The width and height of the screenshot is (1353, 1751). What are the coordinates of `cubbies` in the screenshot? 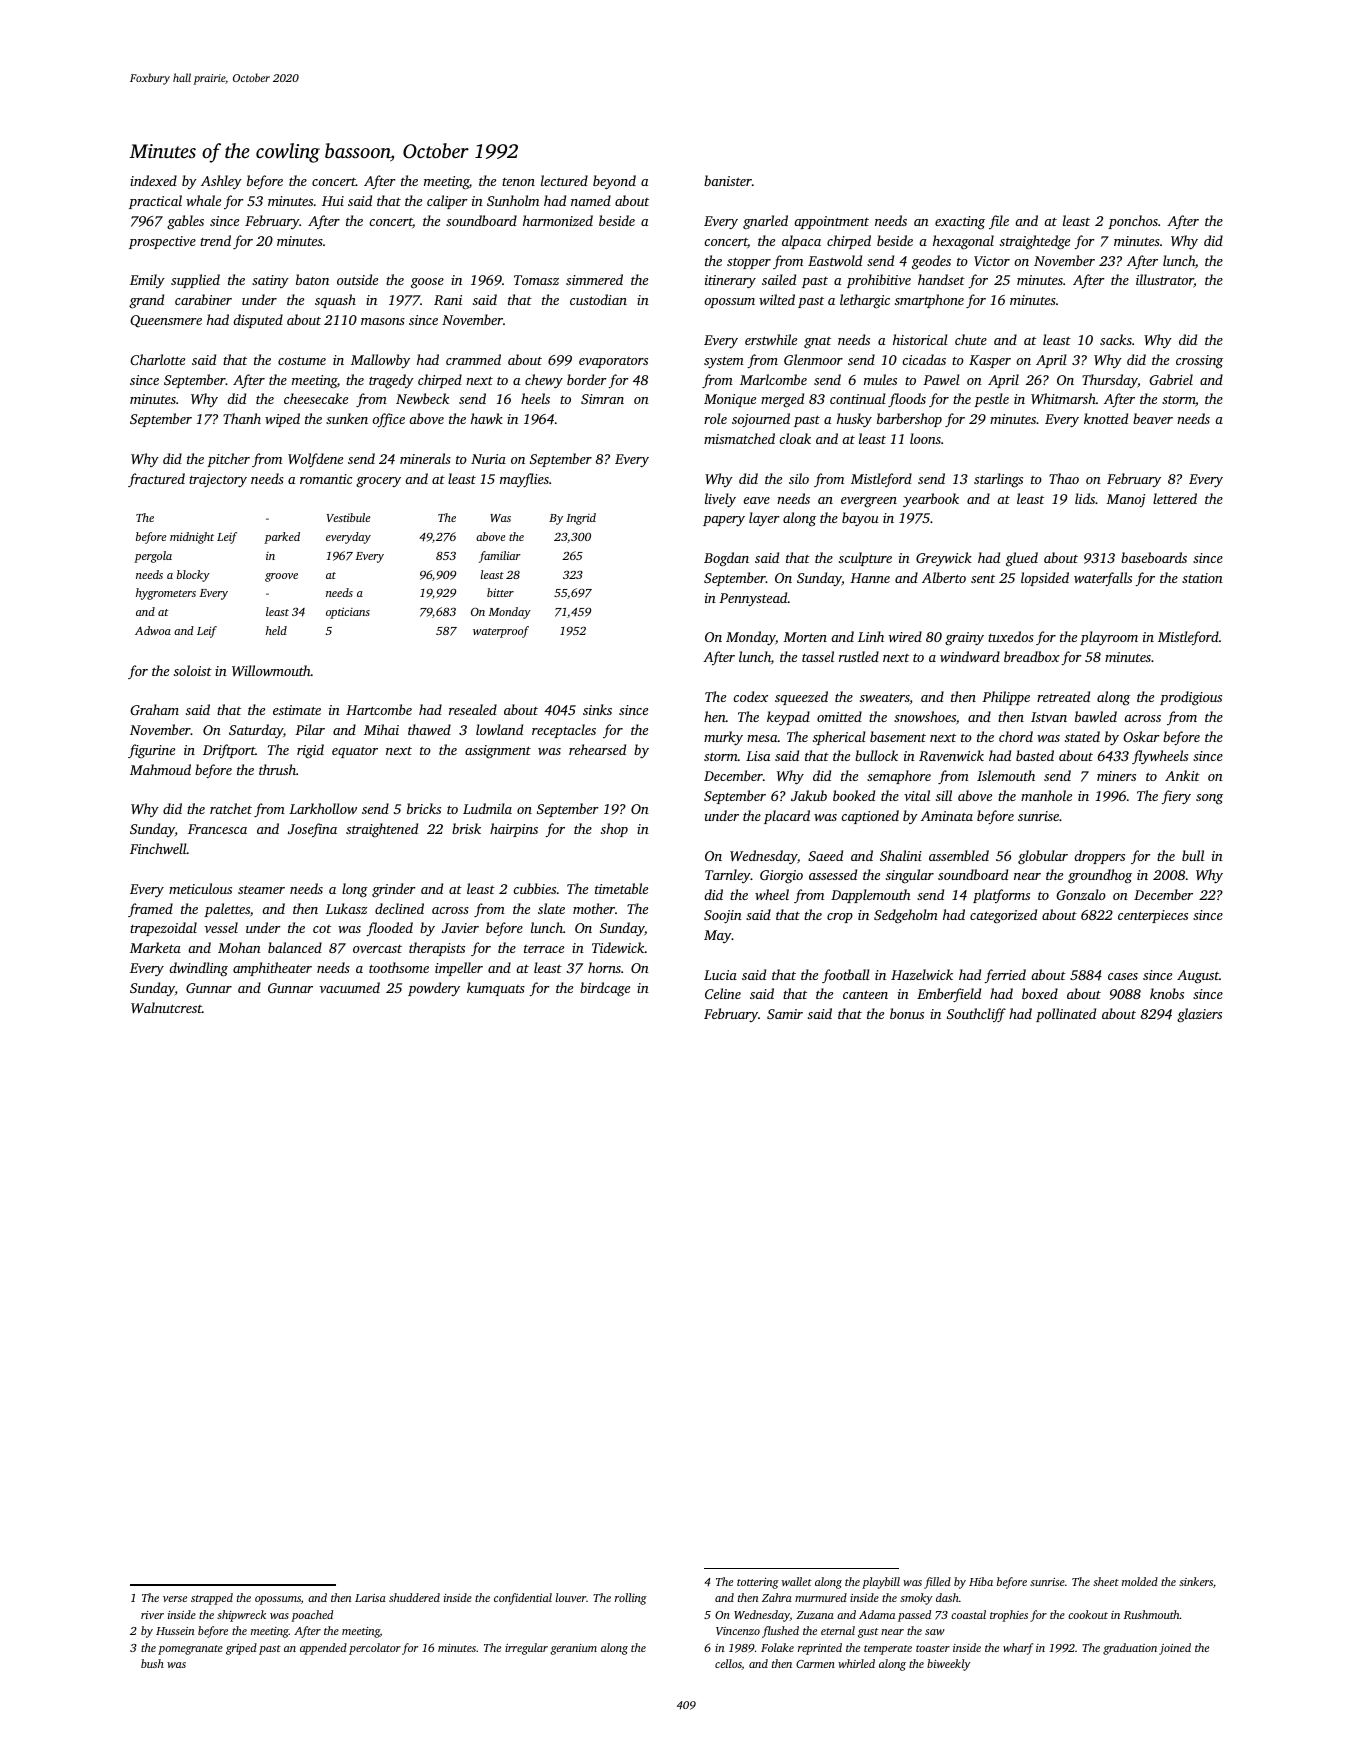 It's located at (534, 888).
